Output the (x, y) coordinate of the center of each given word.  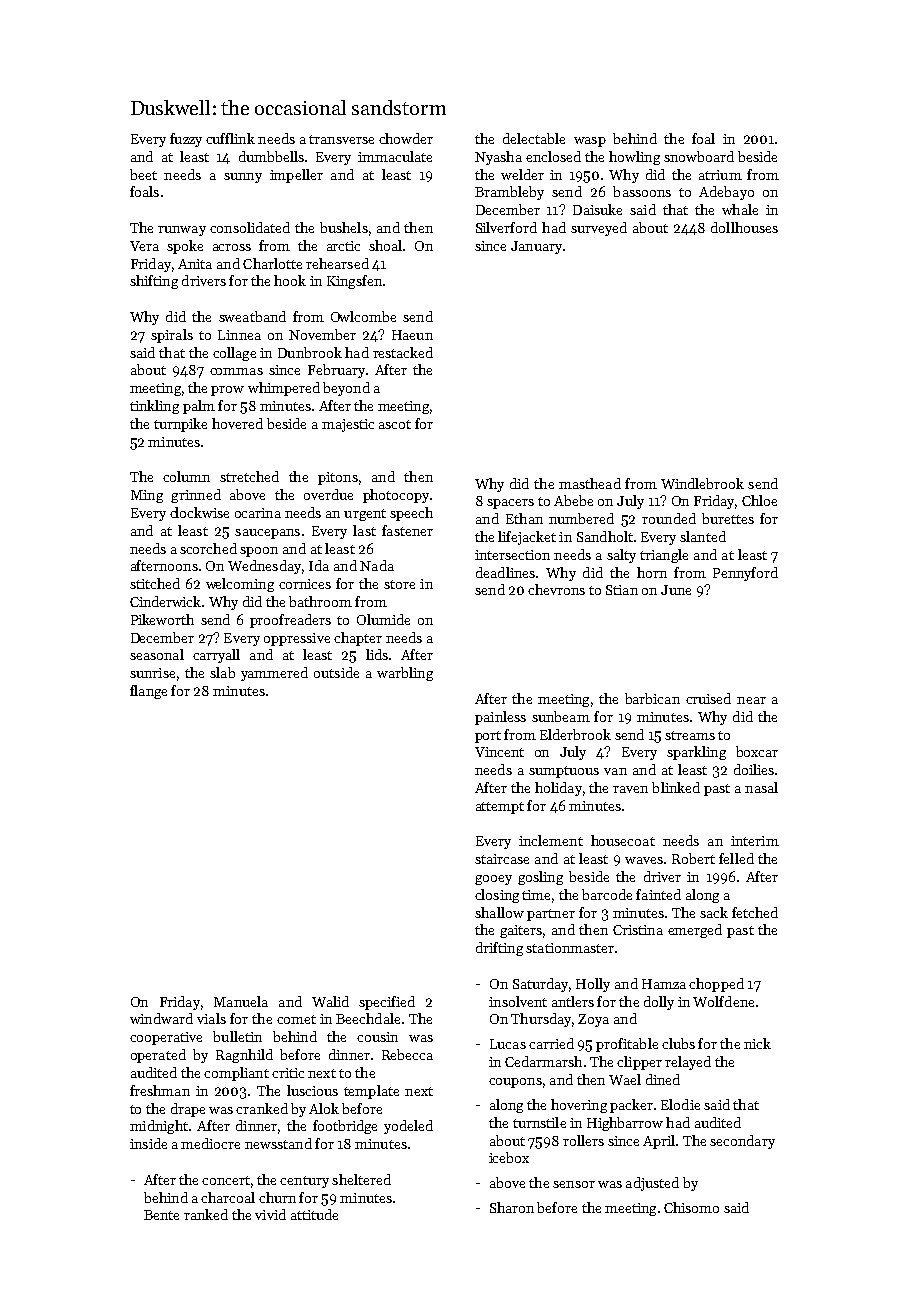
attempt (500, 808)
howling (634, 158)
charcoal (228, 1197)
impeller (296, 176)
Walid (330, 1001)
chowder (406, 138)
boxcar (757, 751)
